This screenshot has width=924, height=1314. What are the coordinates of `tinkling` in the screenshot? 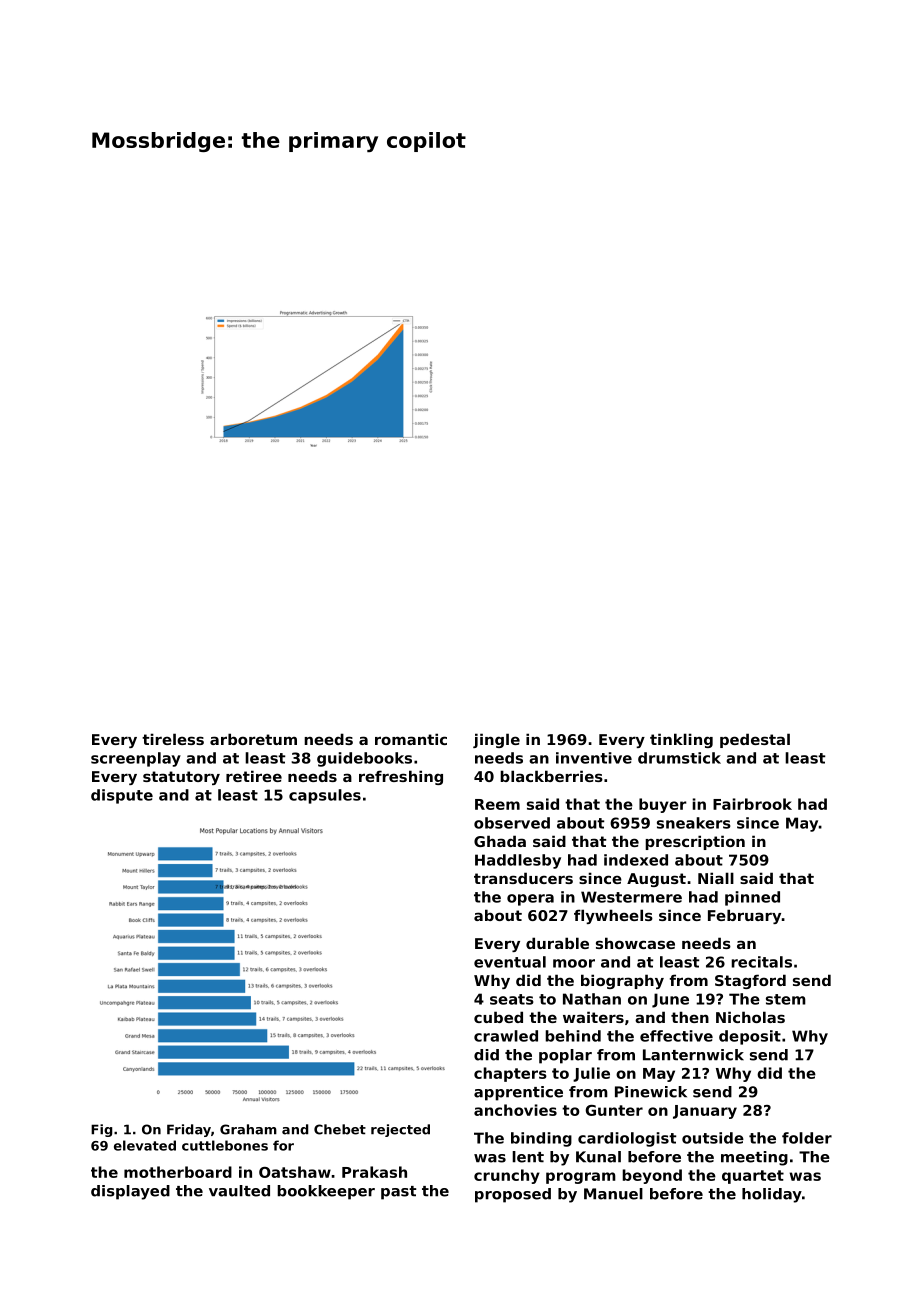 It's located at (681, 740).
